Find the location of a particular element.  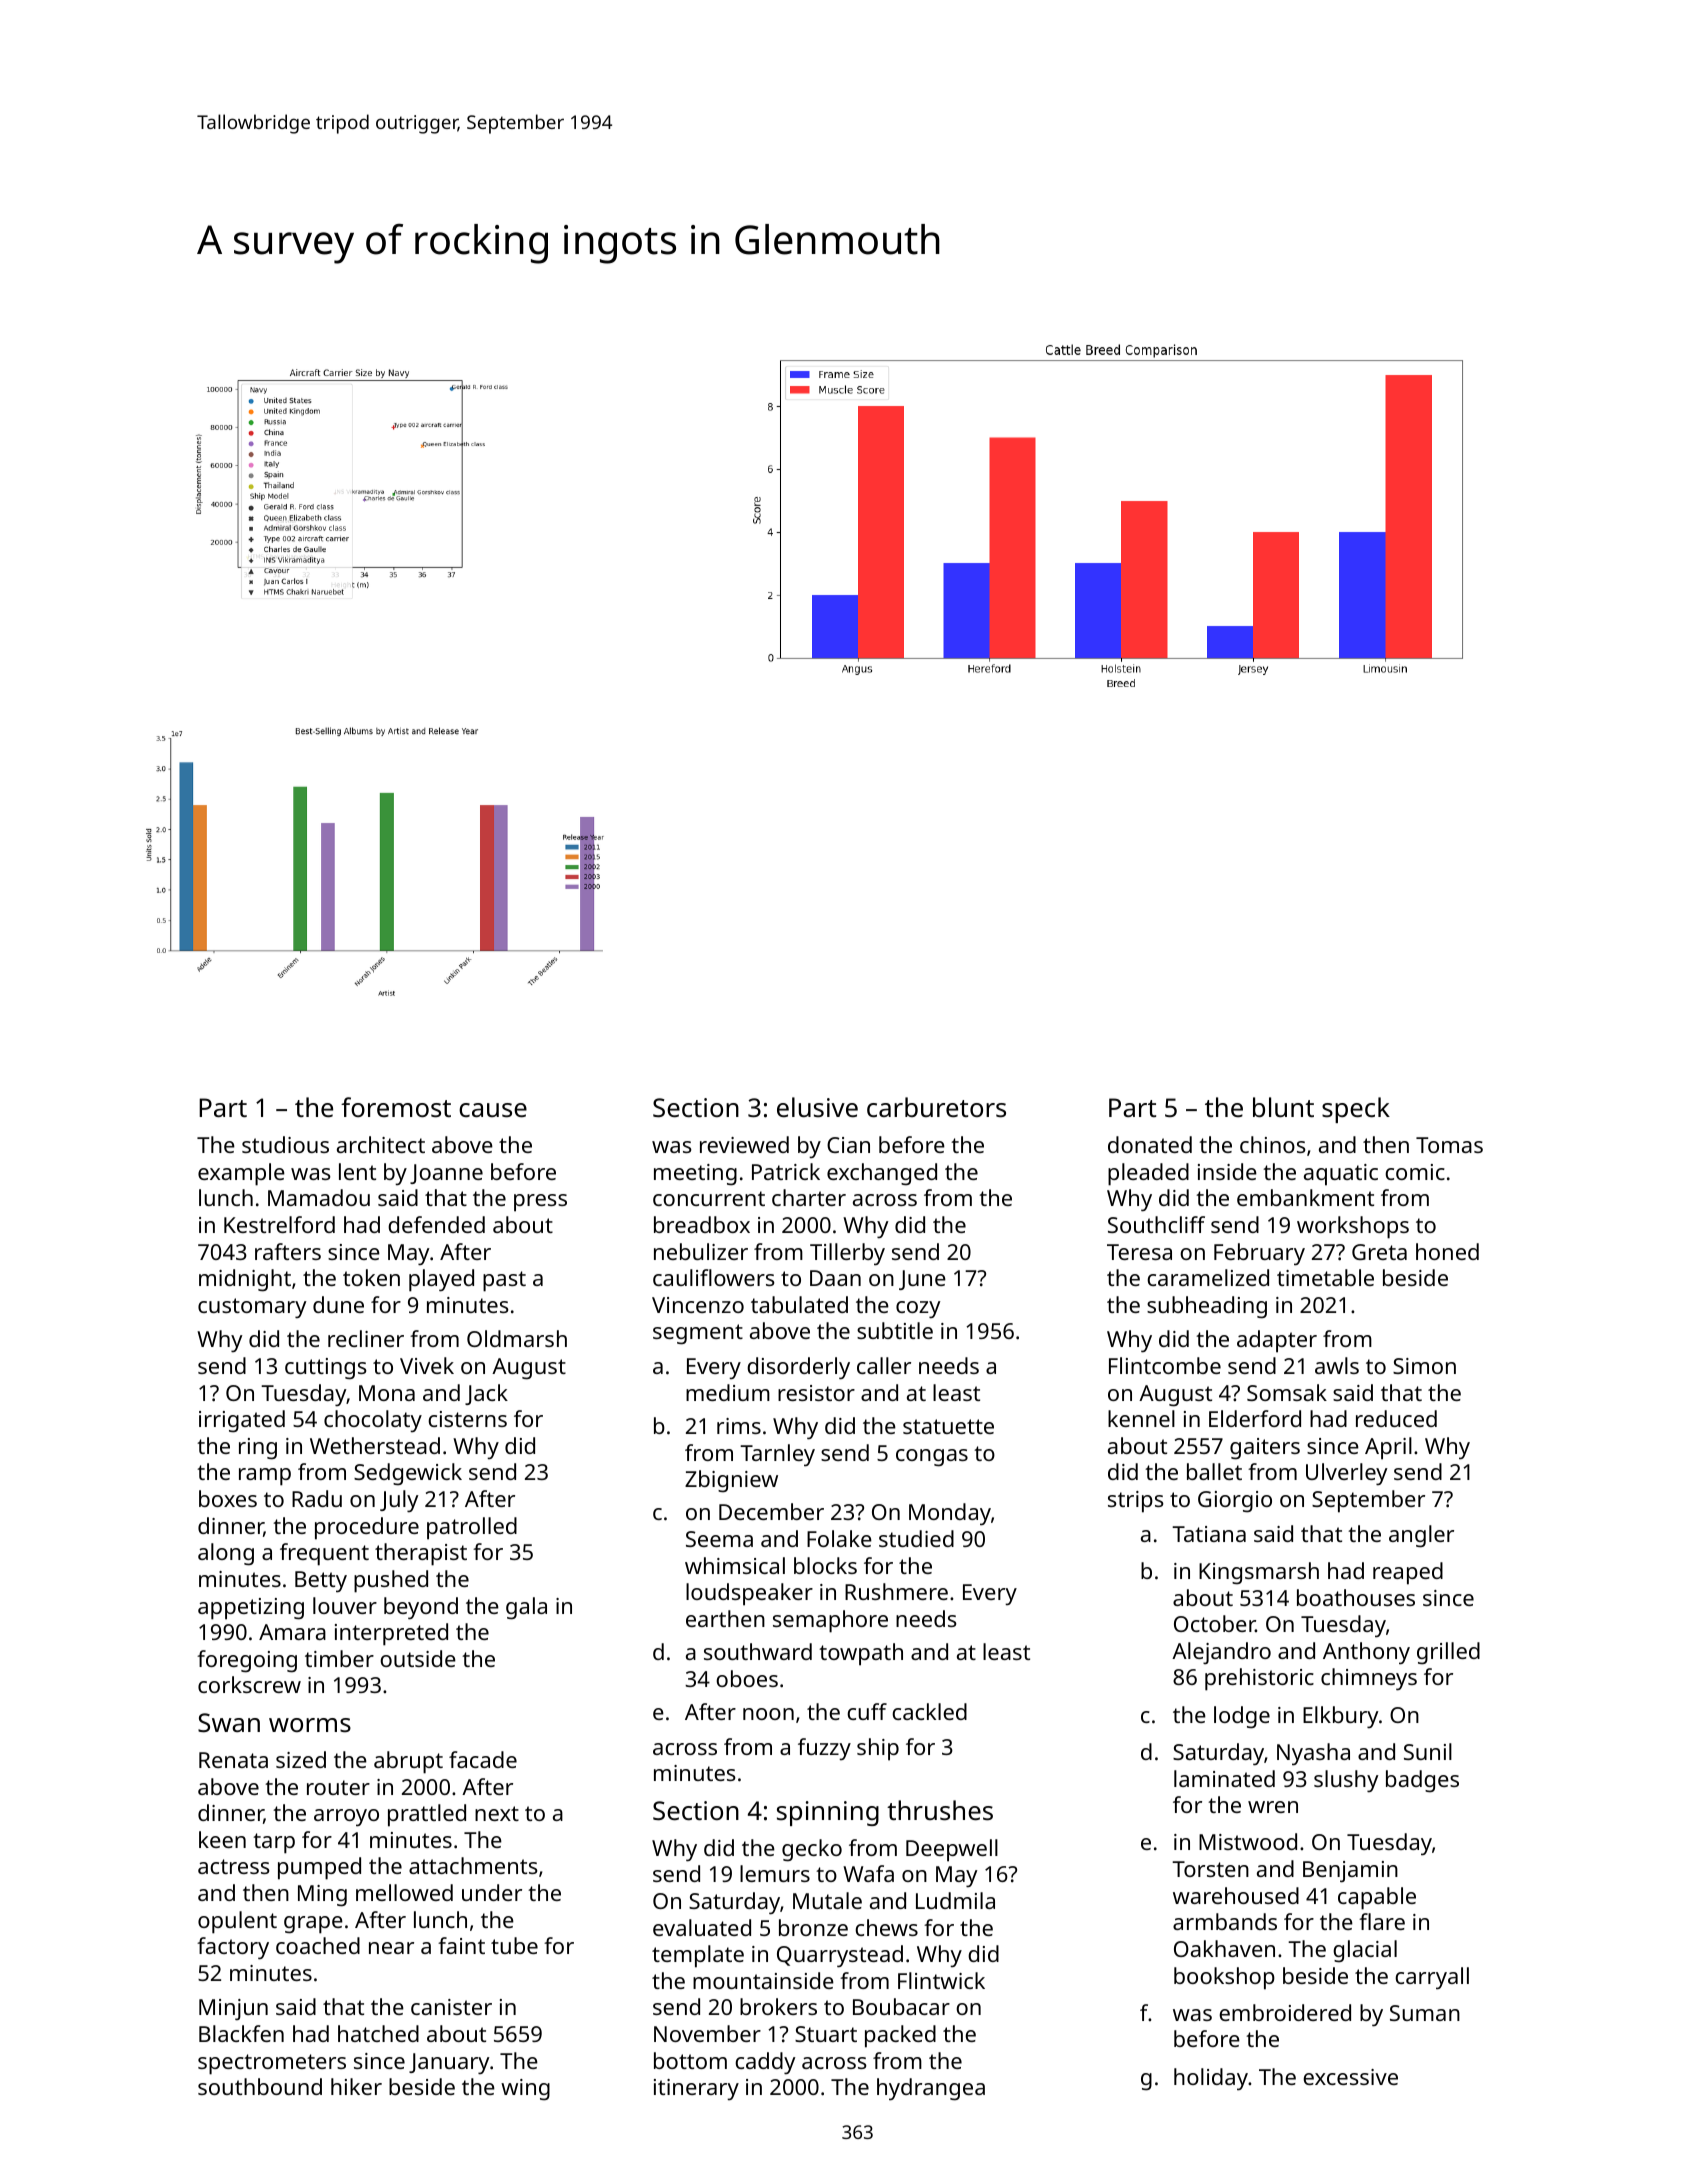

Anthony is located at coordinates (1366, 1653).
